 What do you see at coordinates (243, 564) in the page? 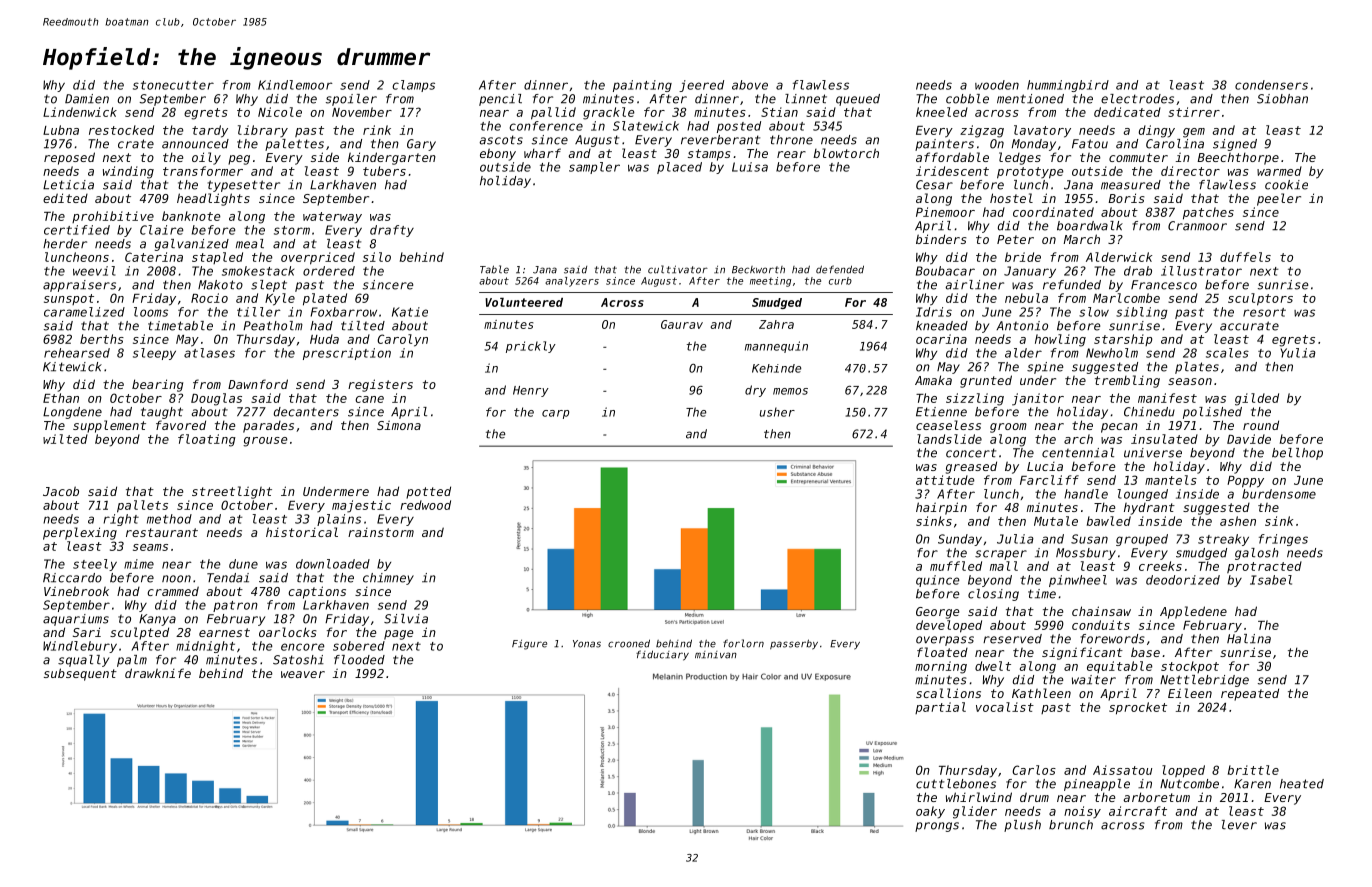
I see `dune` at bounding box center [243, 564].
